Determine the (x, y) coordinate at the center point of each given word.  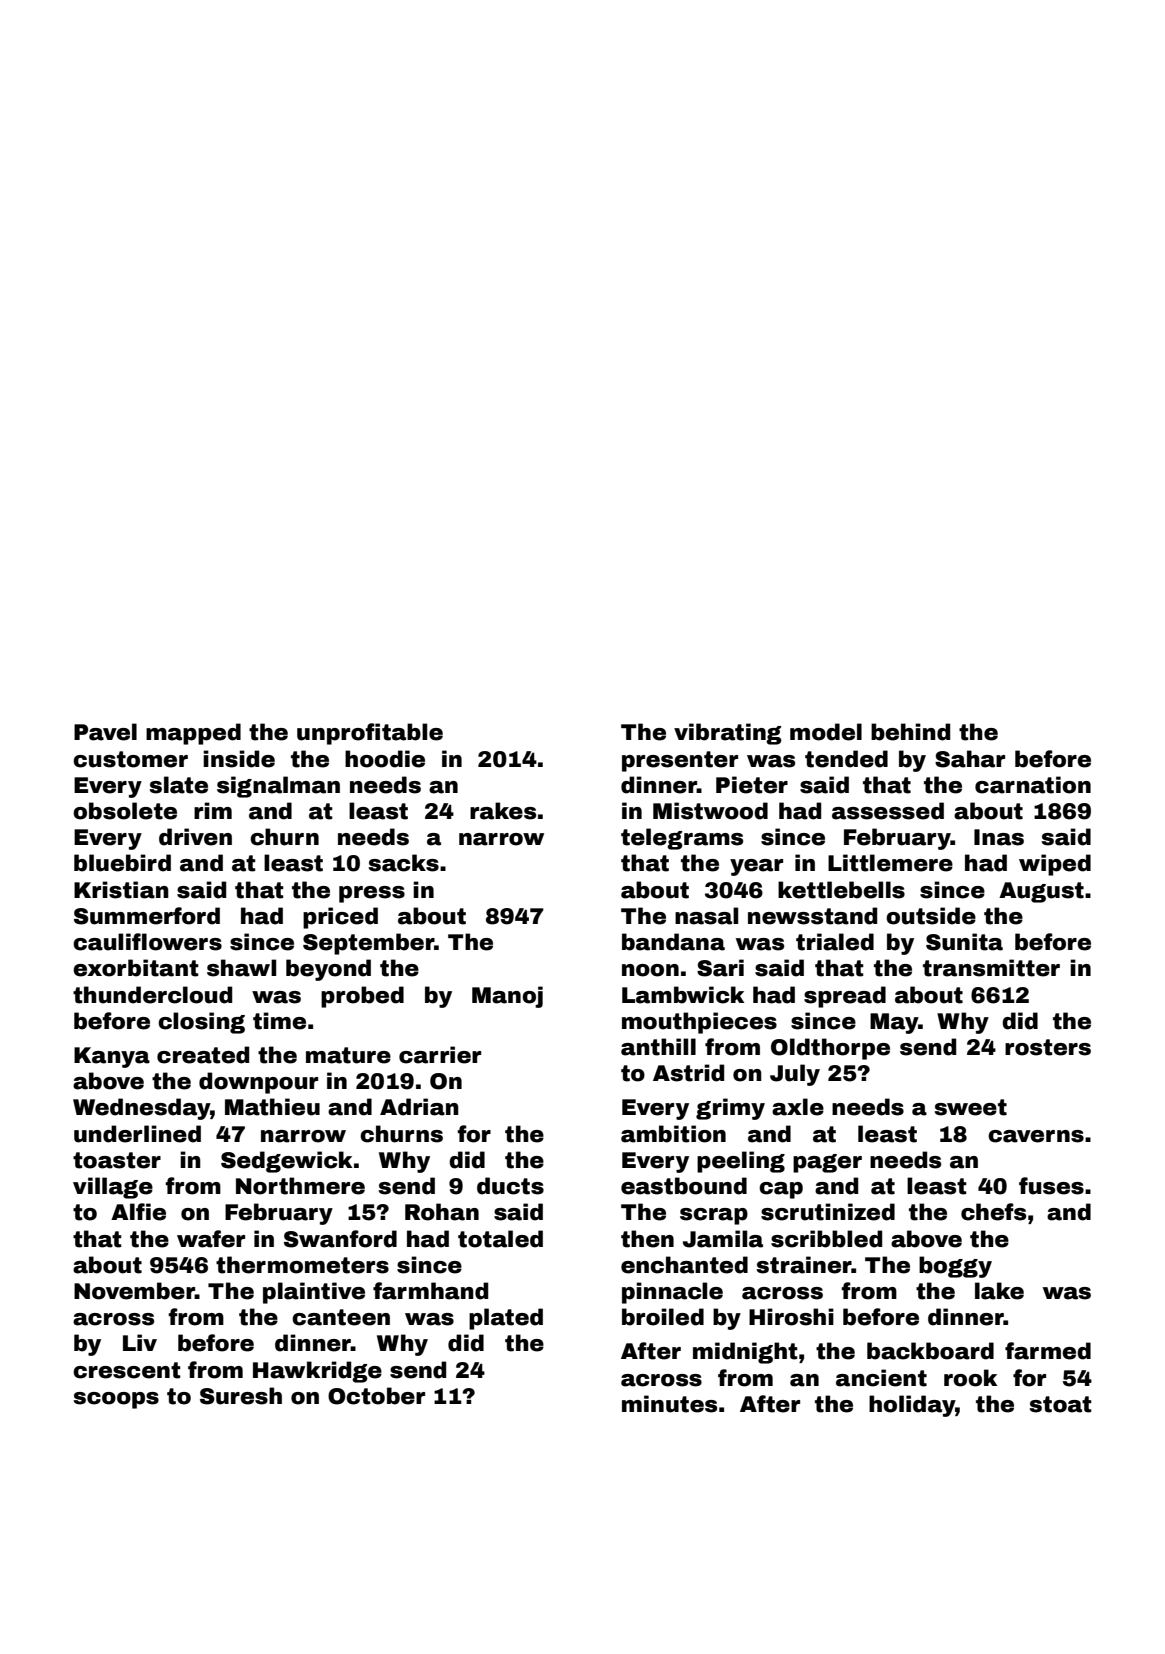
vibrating (728, 734)
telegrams (682, 839)
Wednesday (142, 1109)
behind (910, 732)
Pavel (105, 732)
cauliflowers (147, 942)
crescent (127, 1370)
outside (931, 916)
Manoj (507, 997)
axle (798, 1107)
